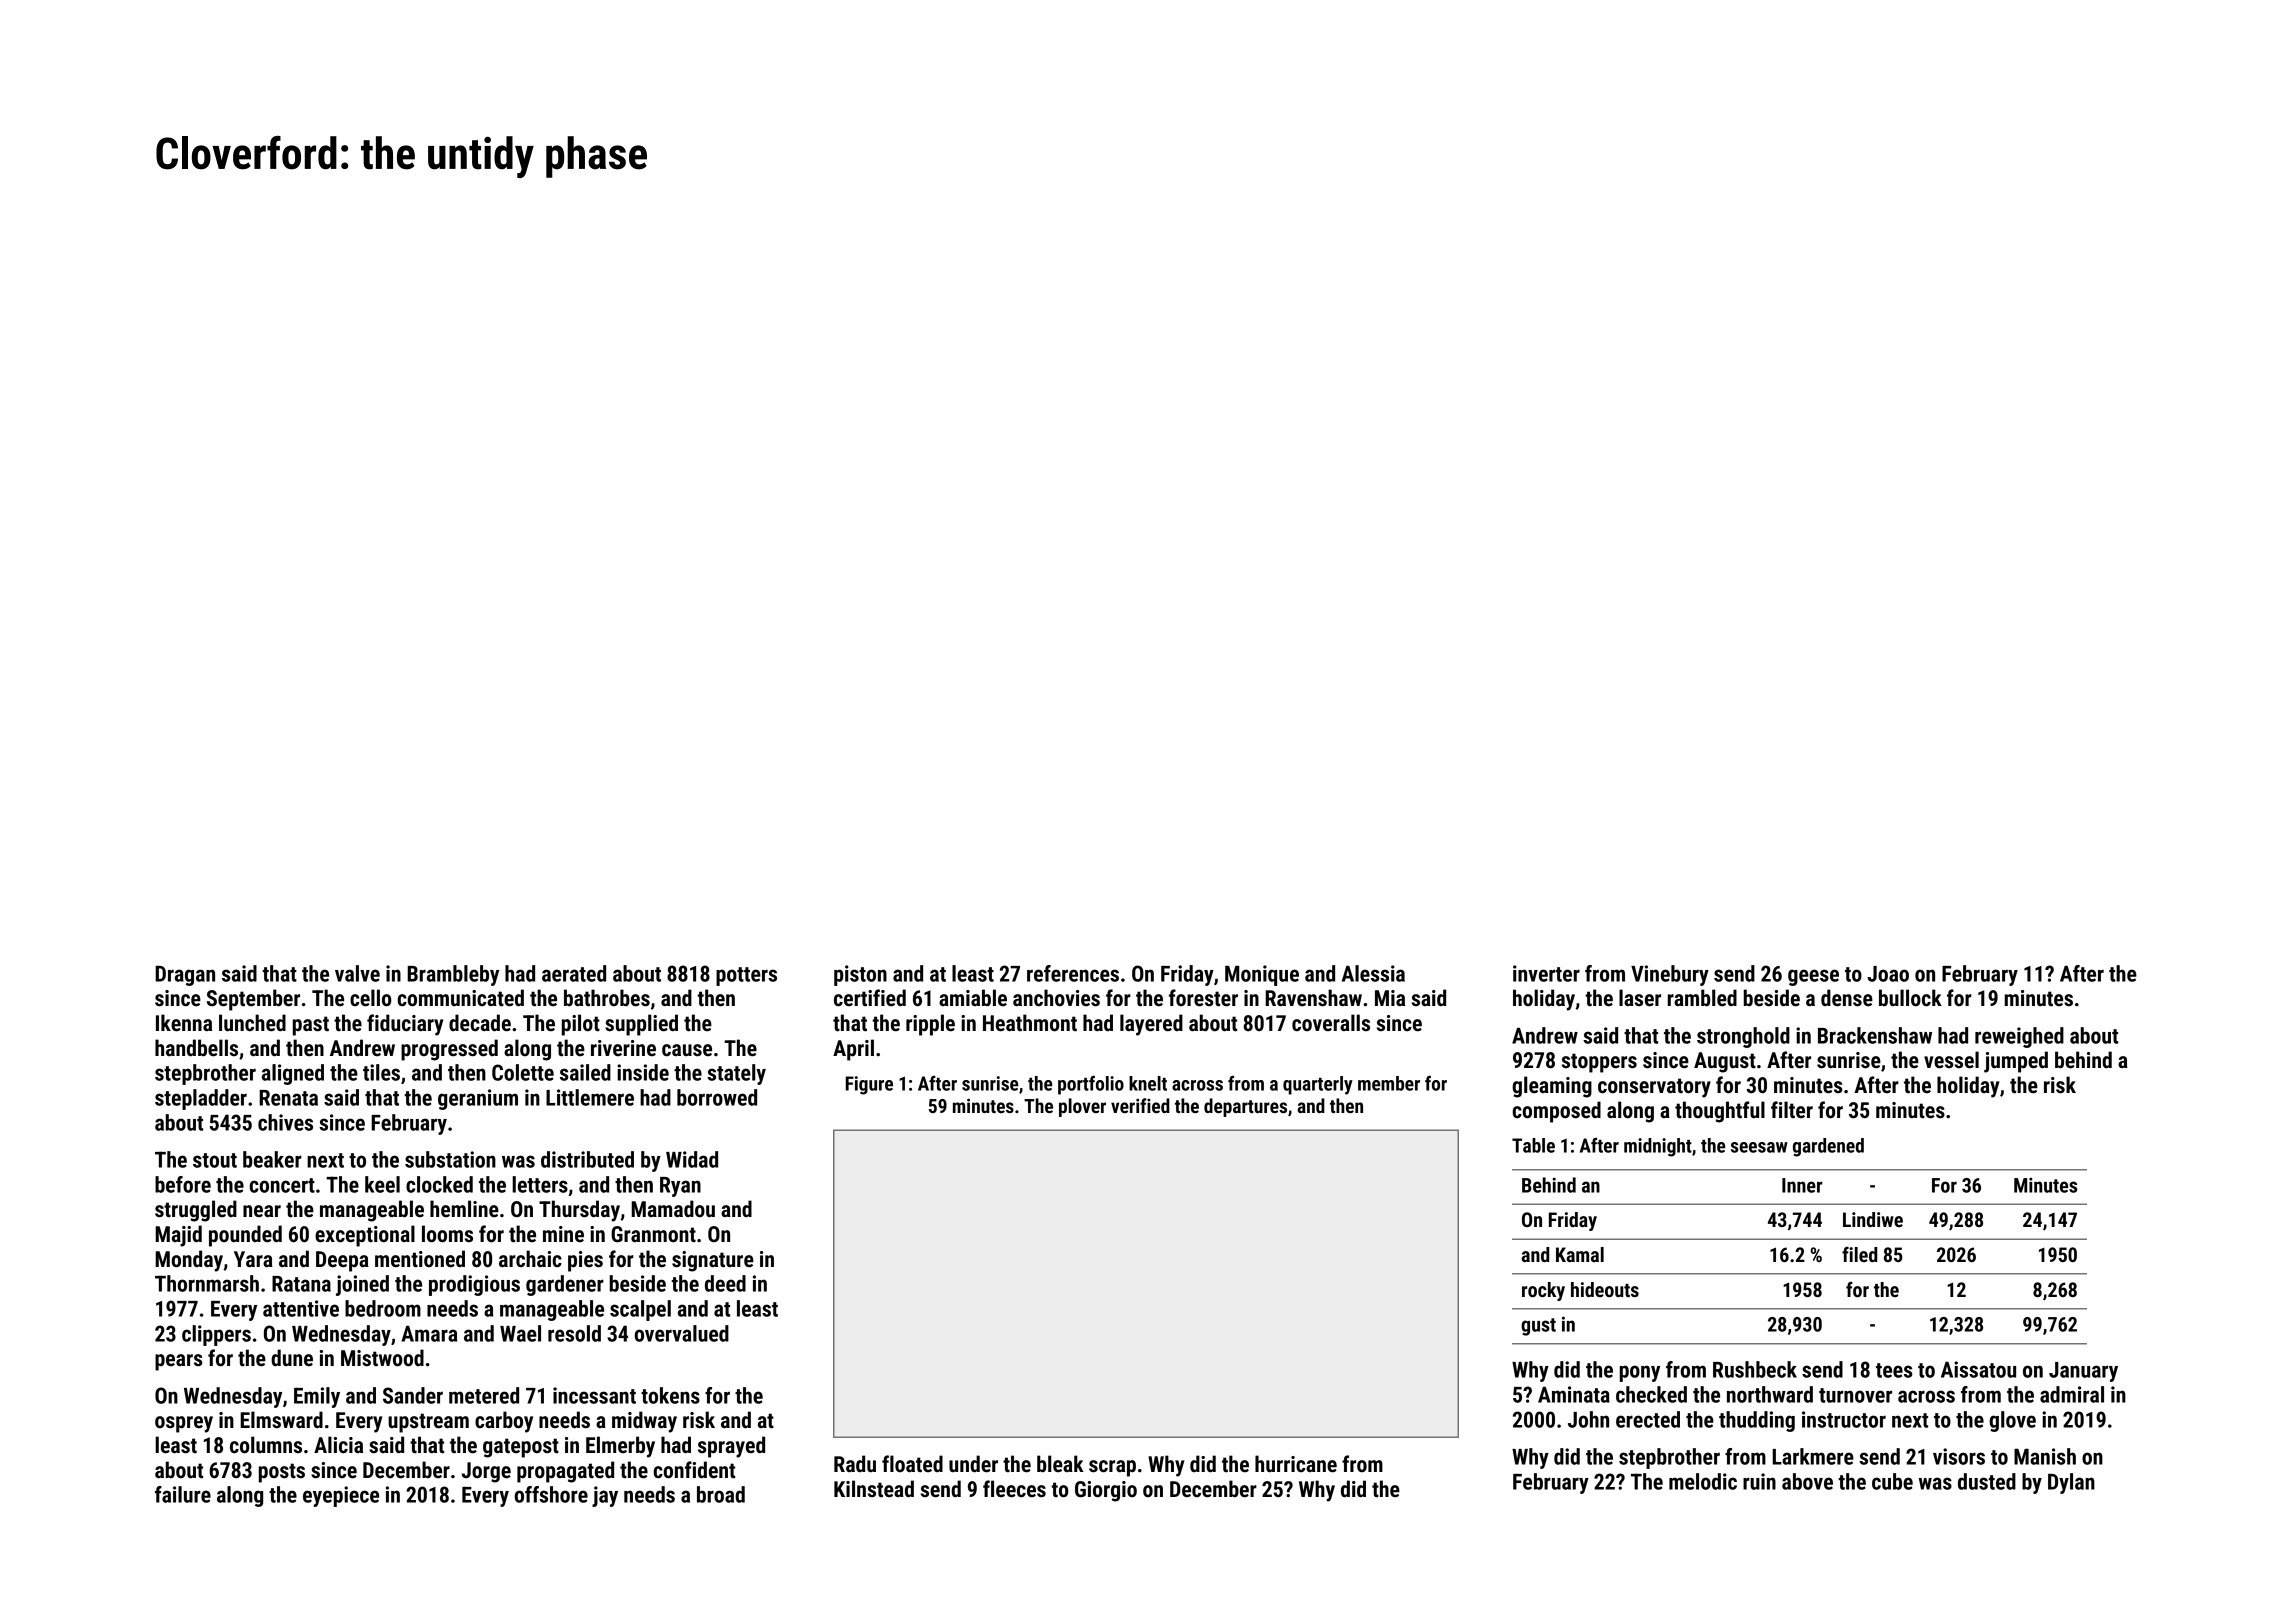  I want to click on John, so click(1588, 1419).
